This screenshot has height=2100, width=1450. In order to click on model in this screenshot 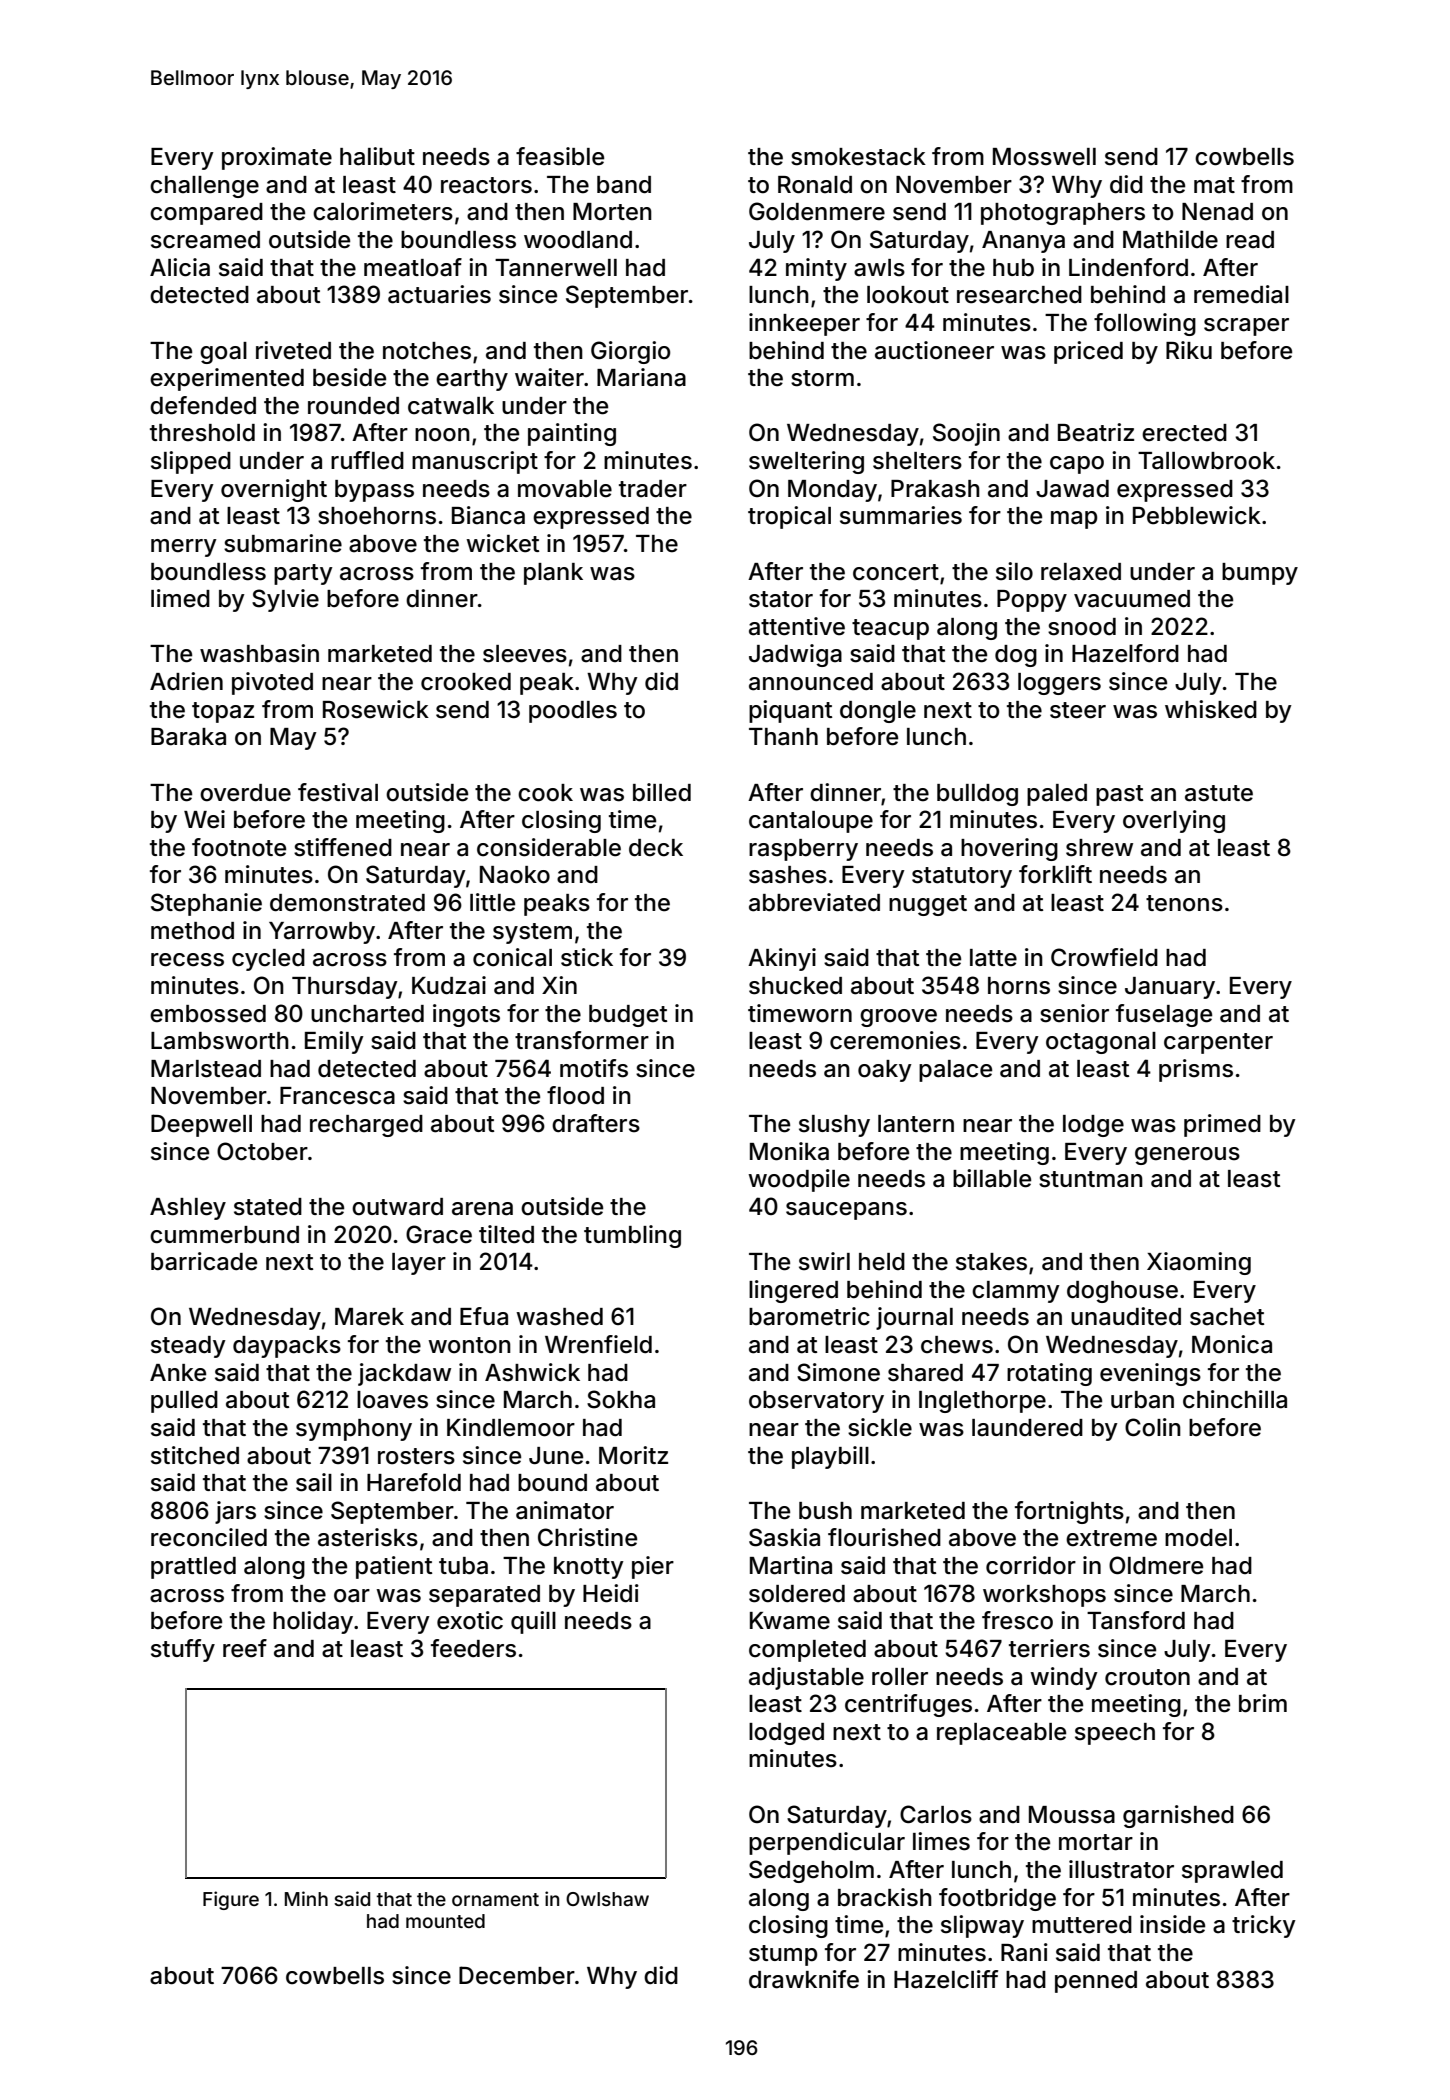, I will do `click(1198, 1538)`.
